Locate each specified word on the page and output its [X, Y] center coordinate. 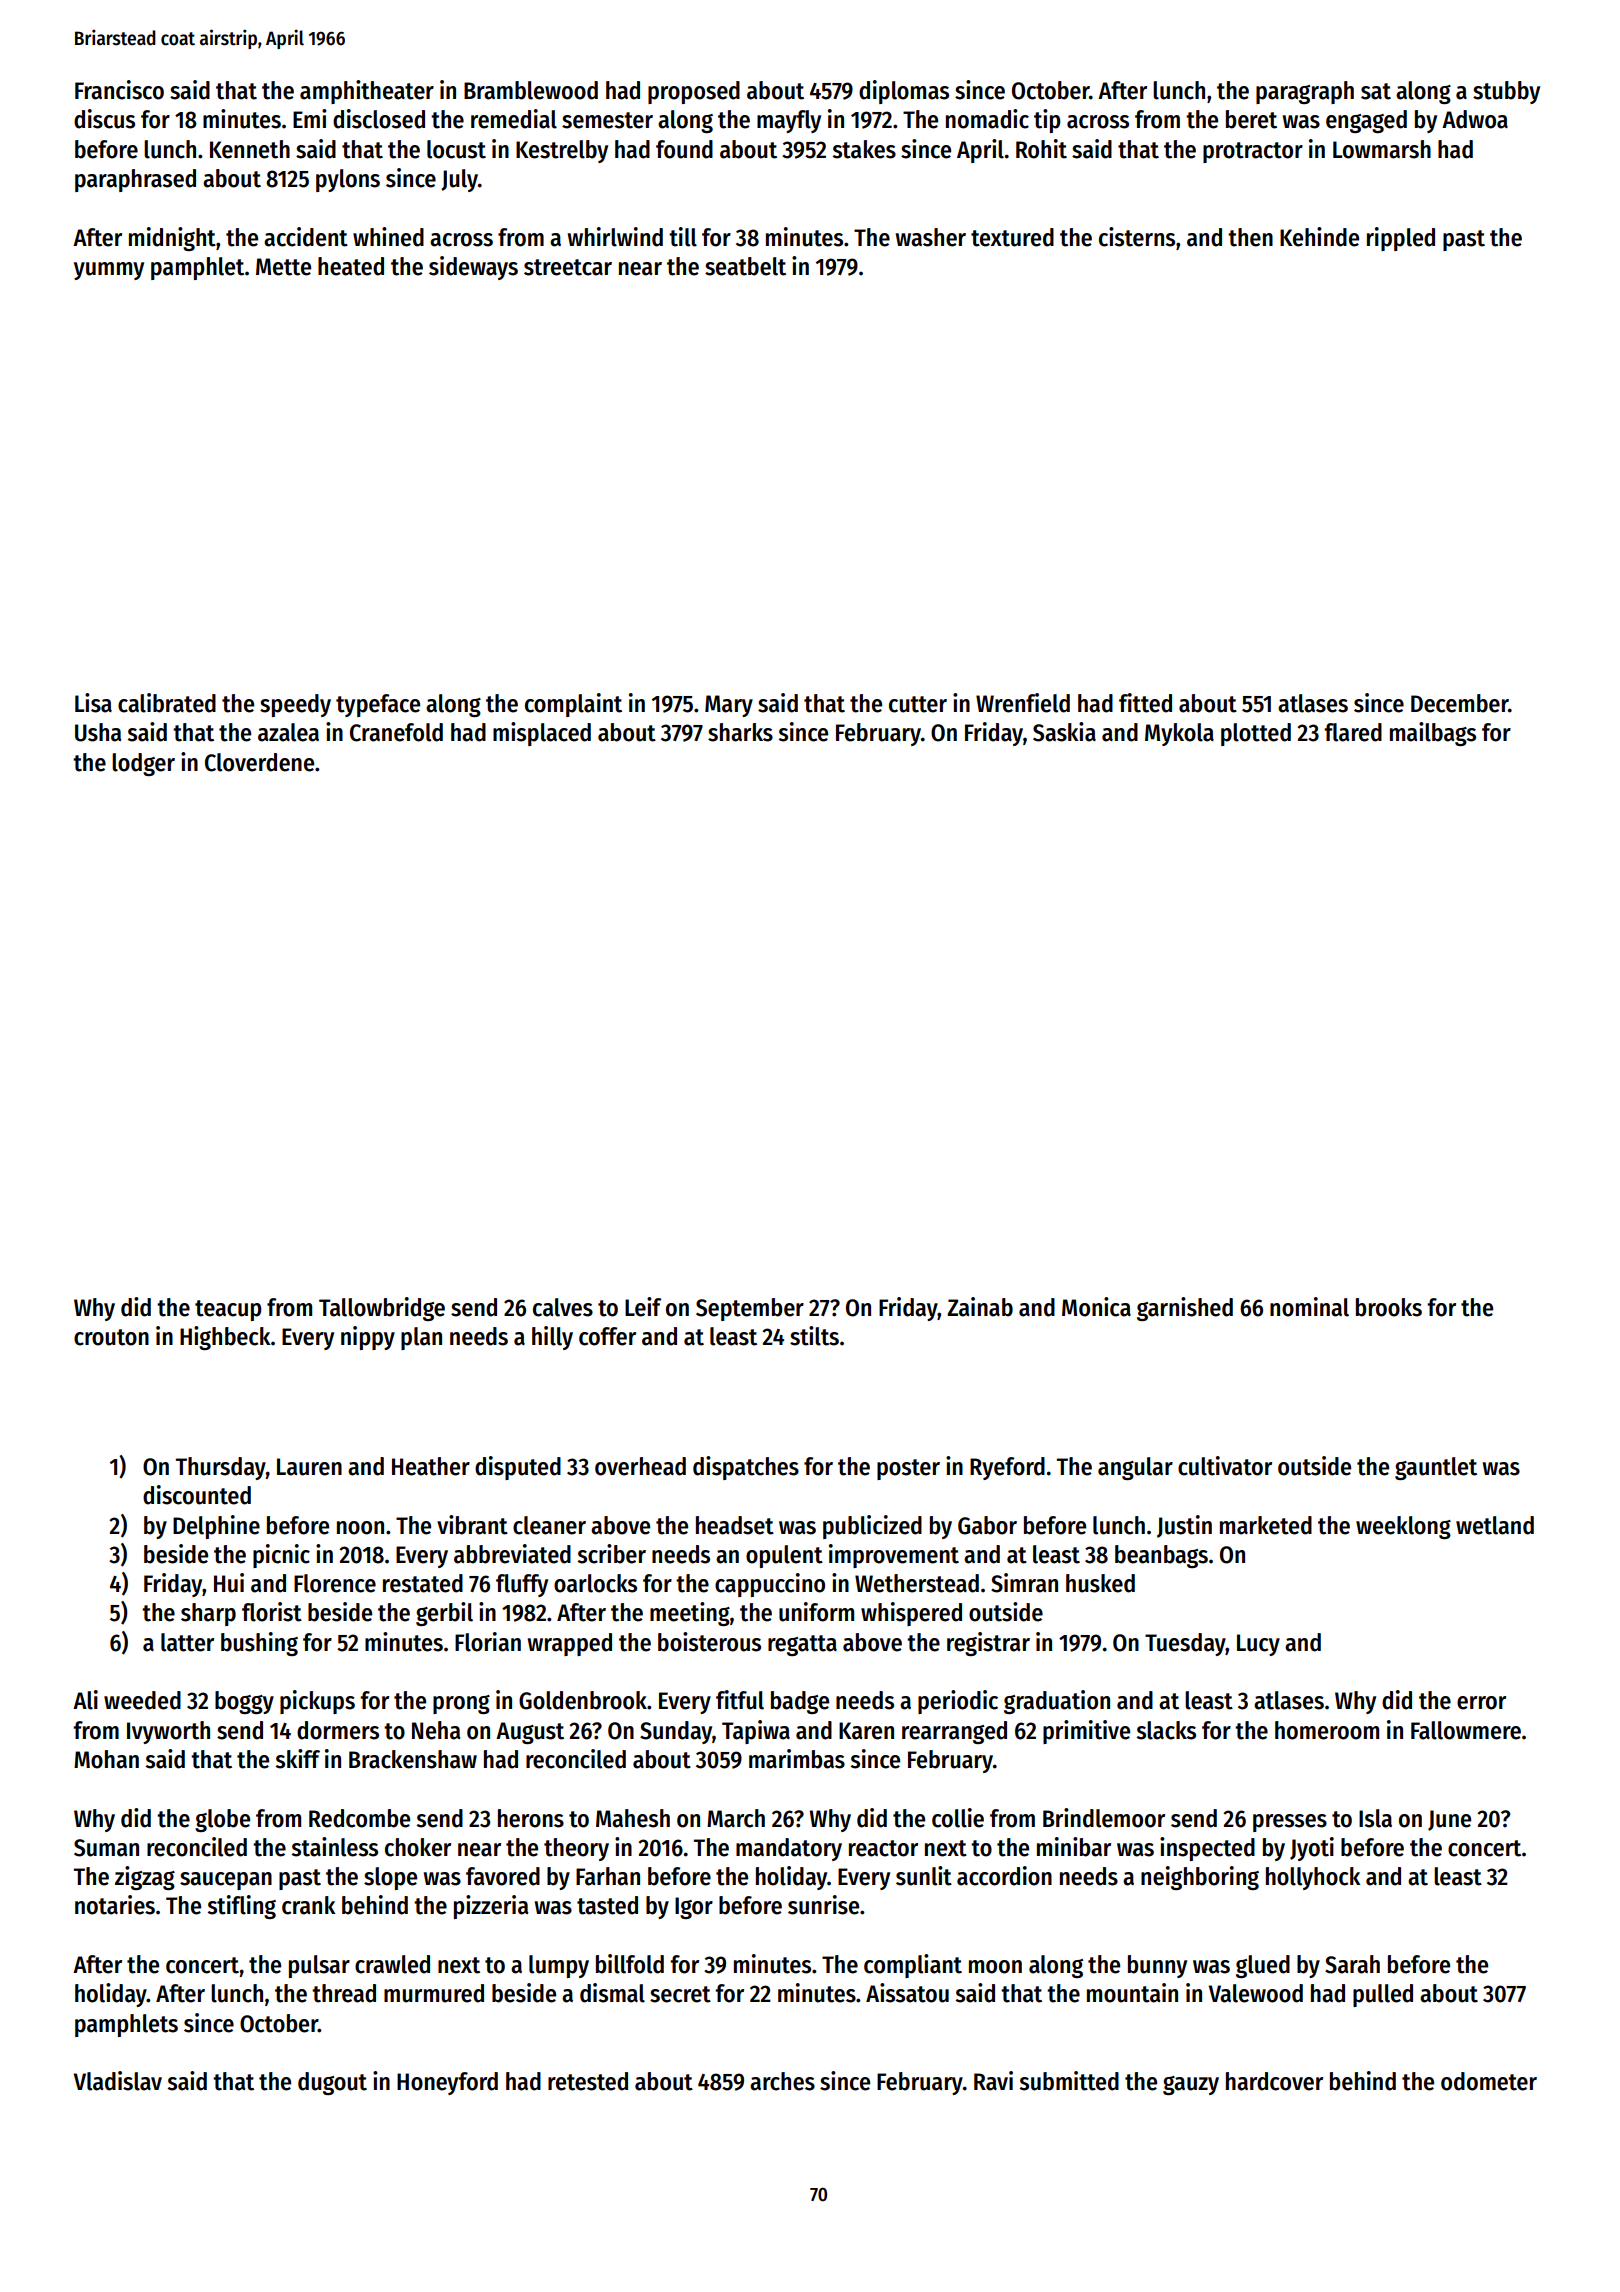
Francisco [119, 90]
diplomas [904, 92]
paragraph [1305, 92]
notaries [115, 1905]
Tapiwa [756, 1732]
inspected [1207, 1849]
